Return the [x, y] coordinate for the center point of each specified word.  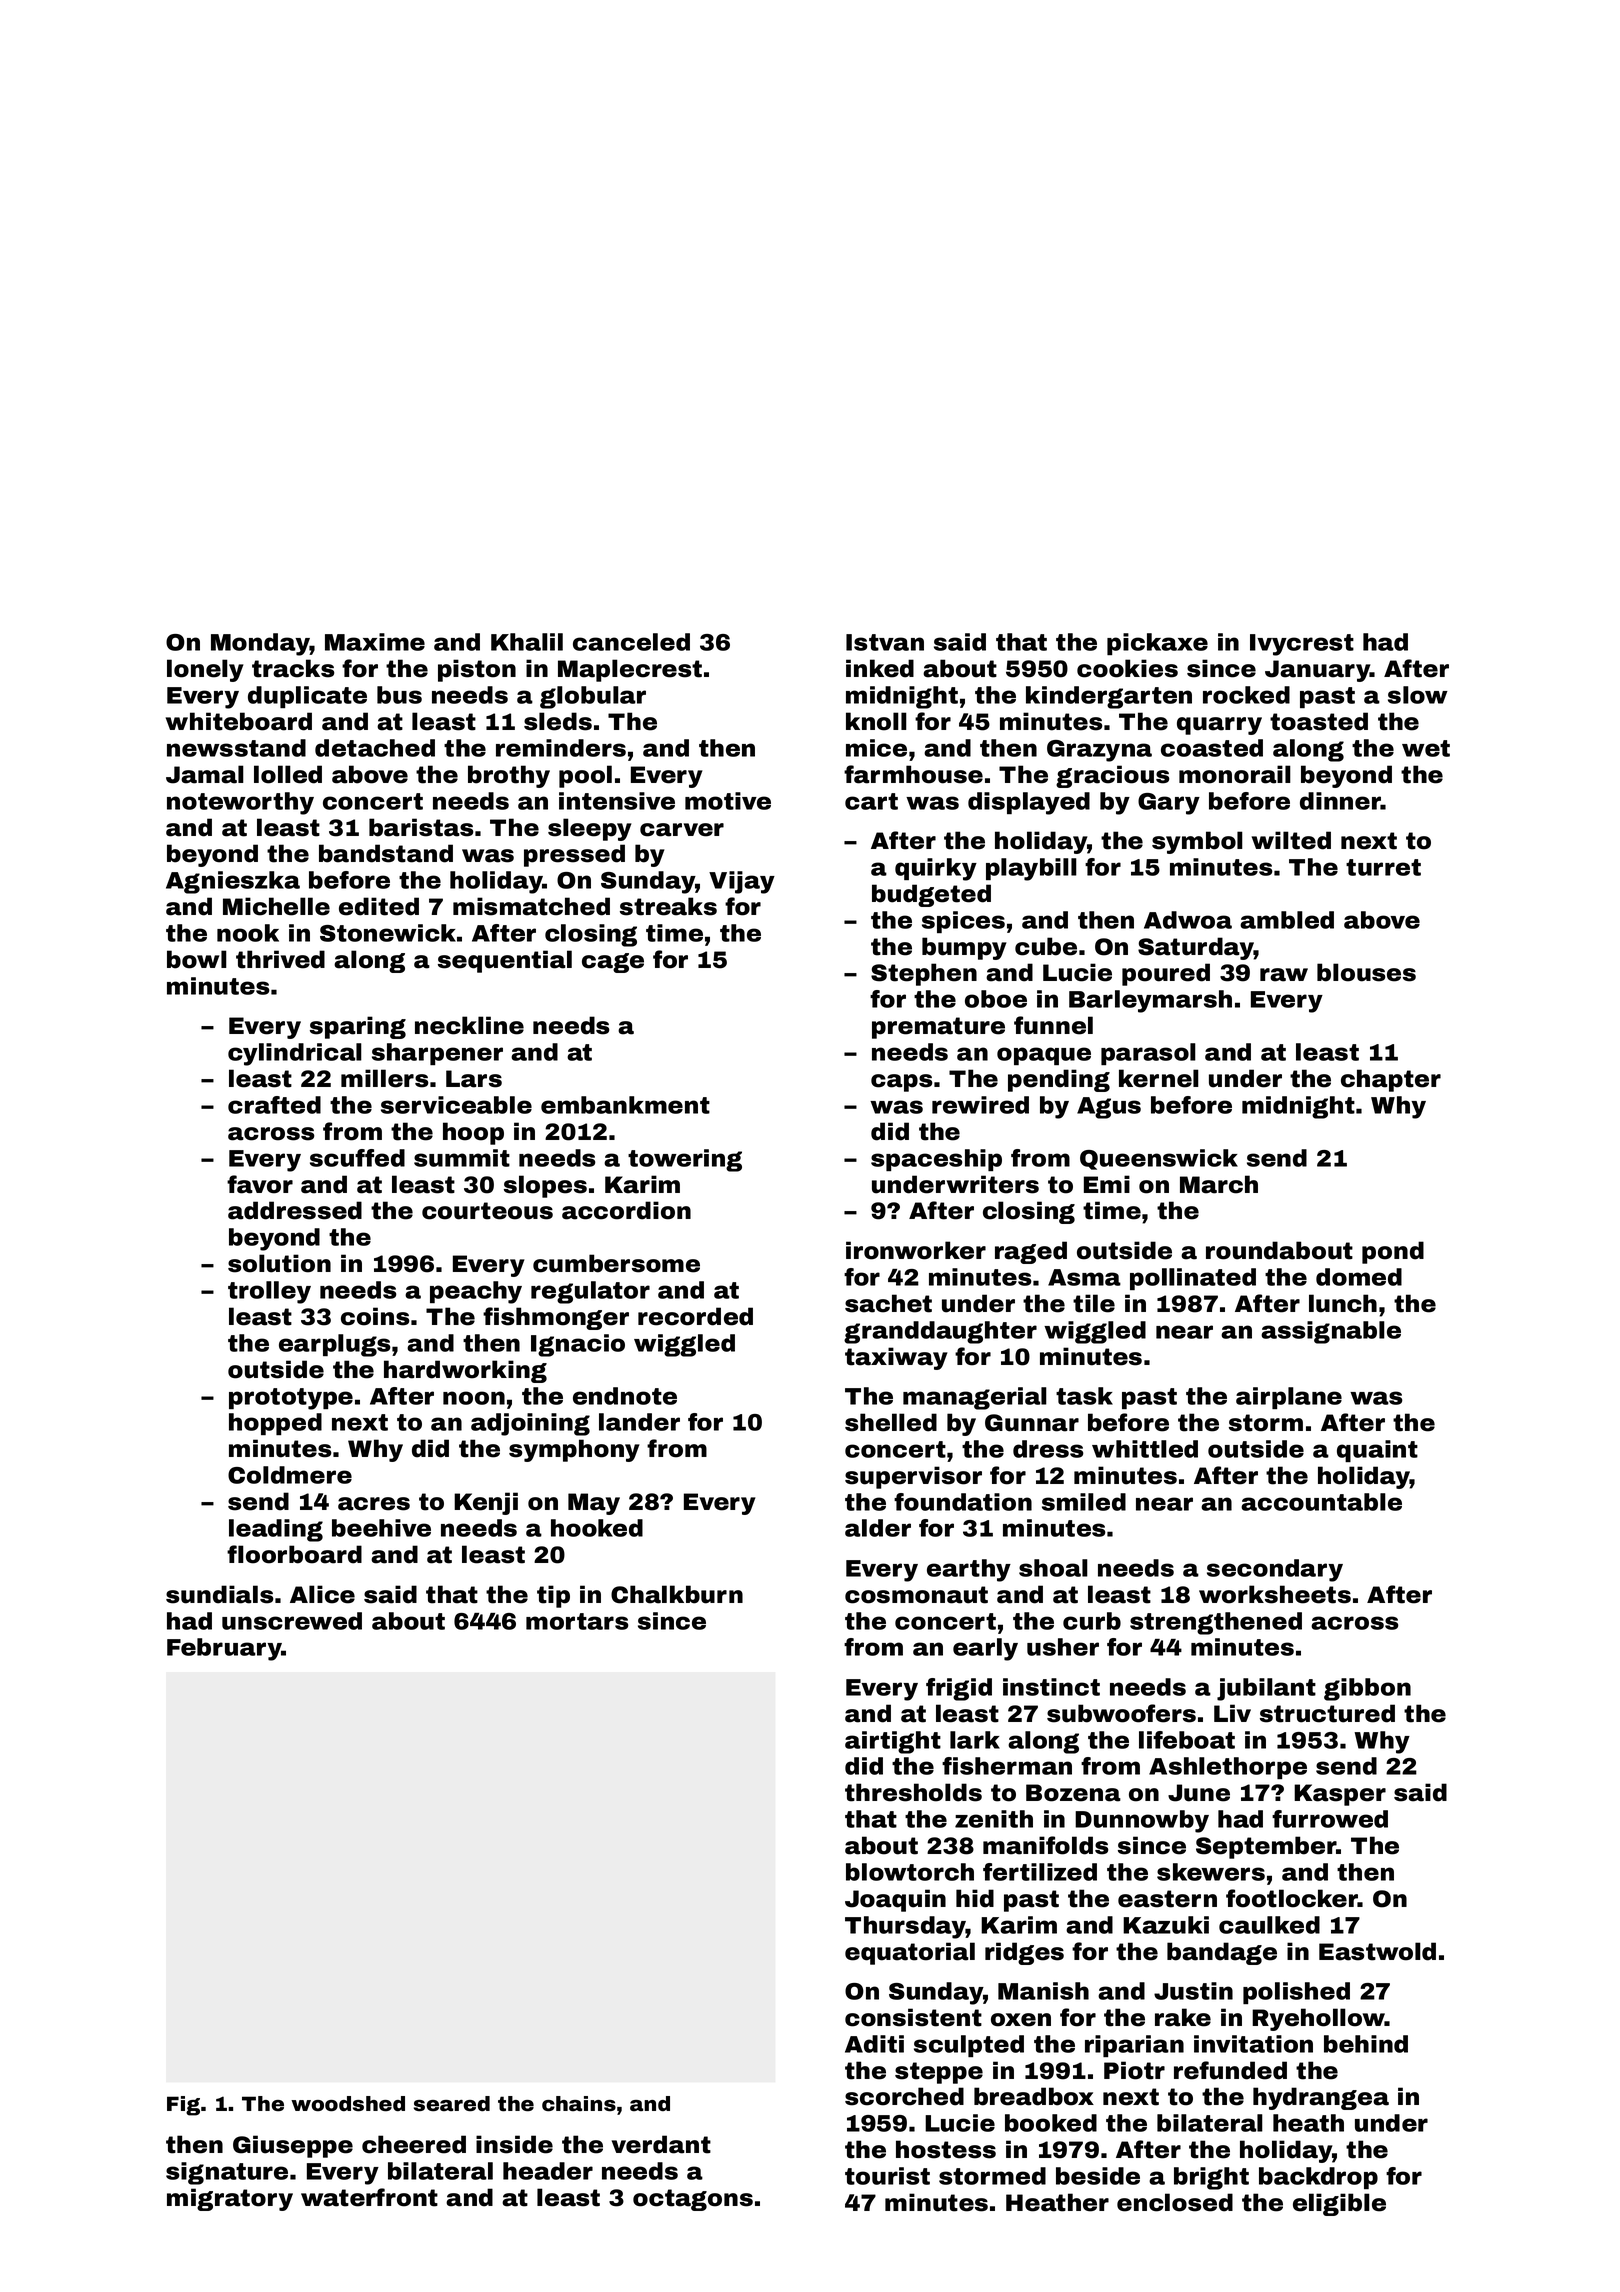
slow [1418, 695]
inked [880, 668]
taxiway [896, 1358]
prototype [291, 1399]
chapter [1391, 1080]
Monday [260, 644]
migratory [230, 2199]
